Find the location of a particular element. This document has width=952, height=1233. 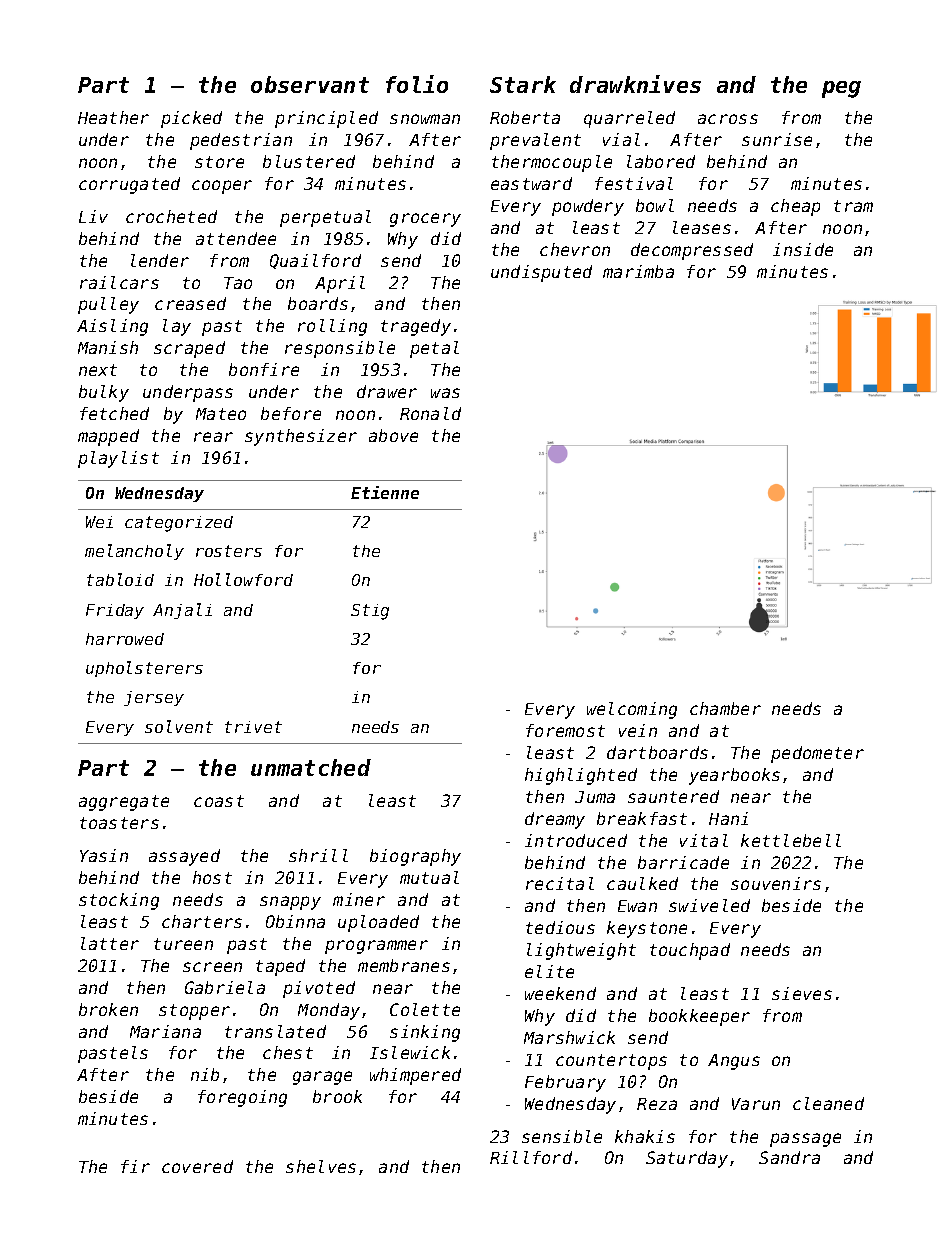

undisputed is located at coordinates (541, 273).
